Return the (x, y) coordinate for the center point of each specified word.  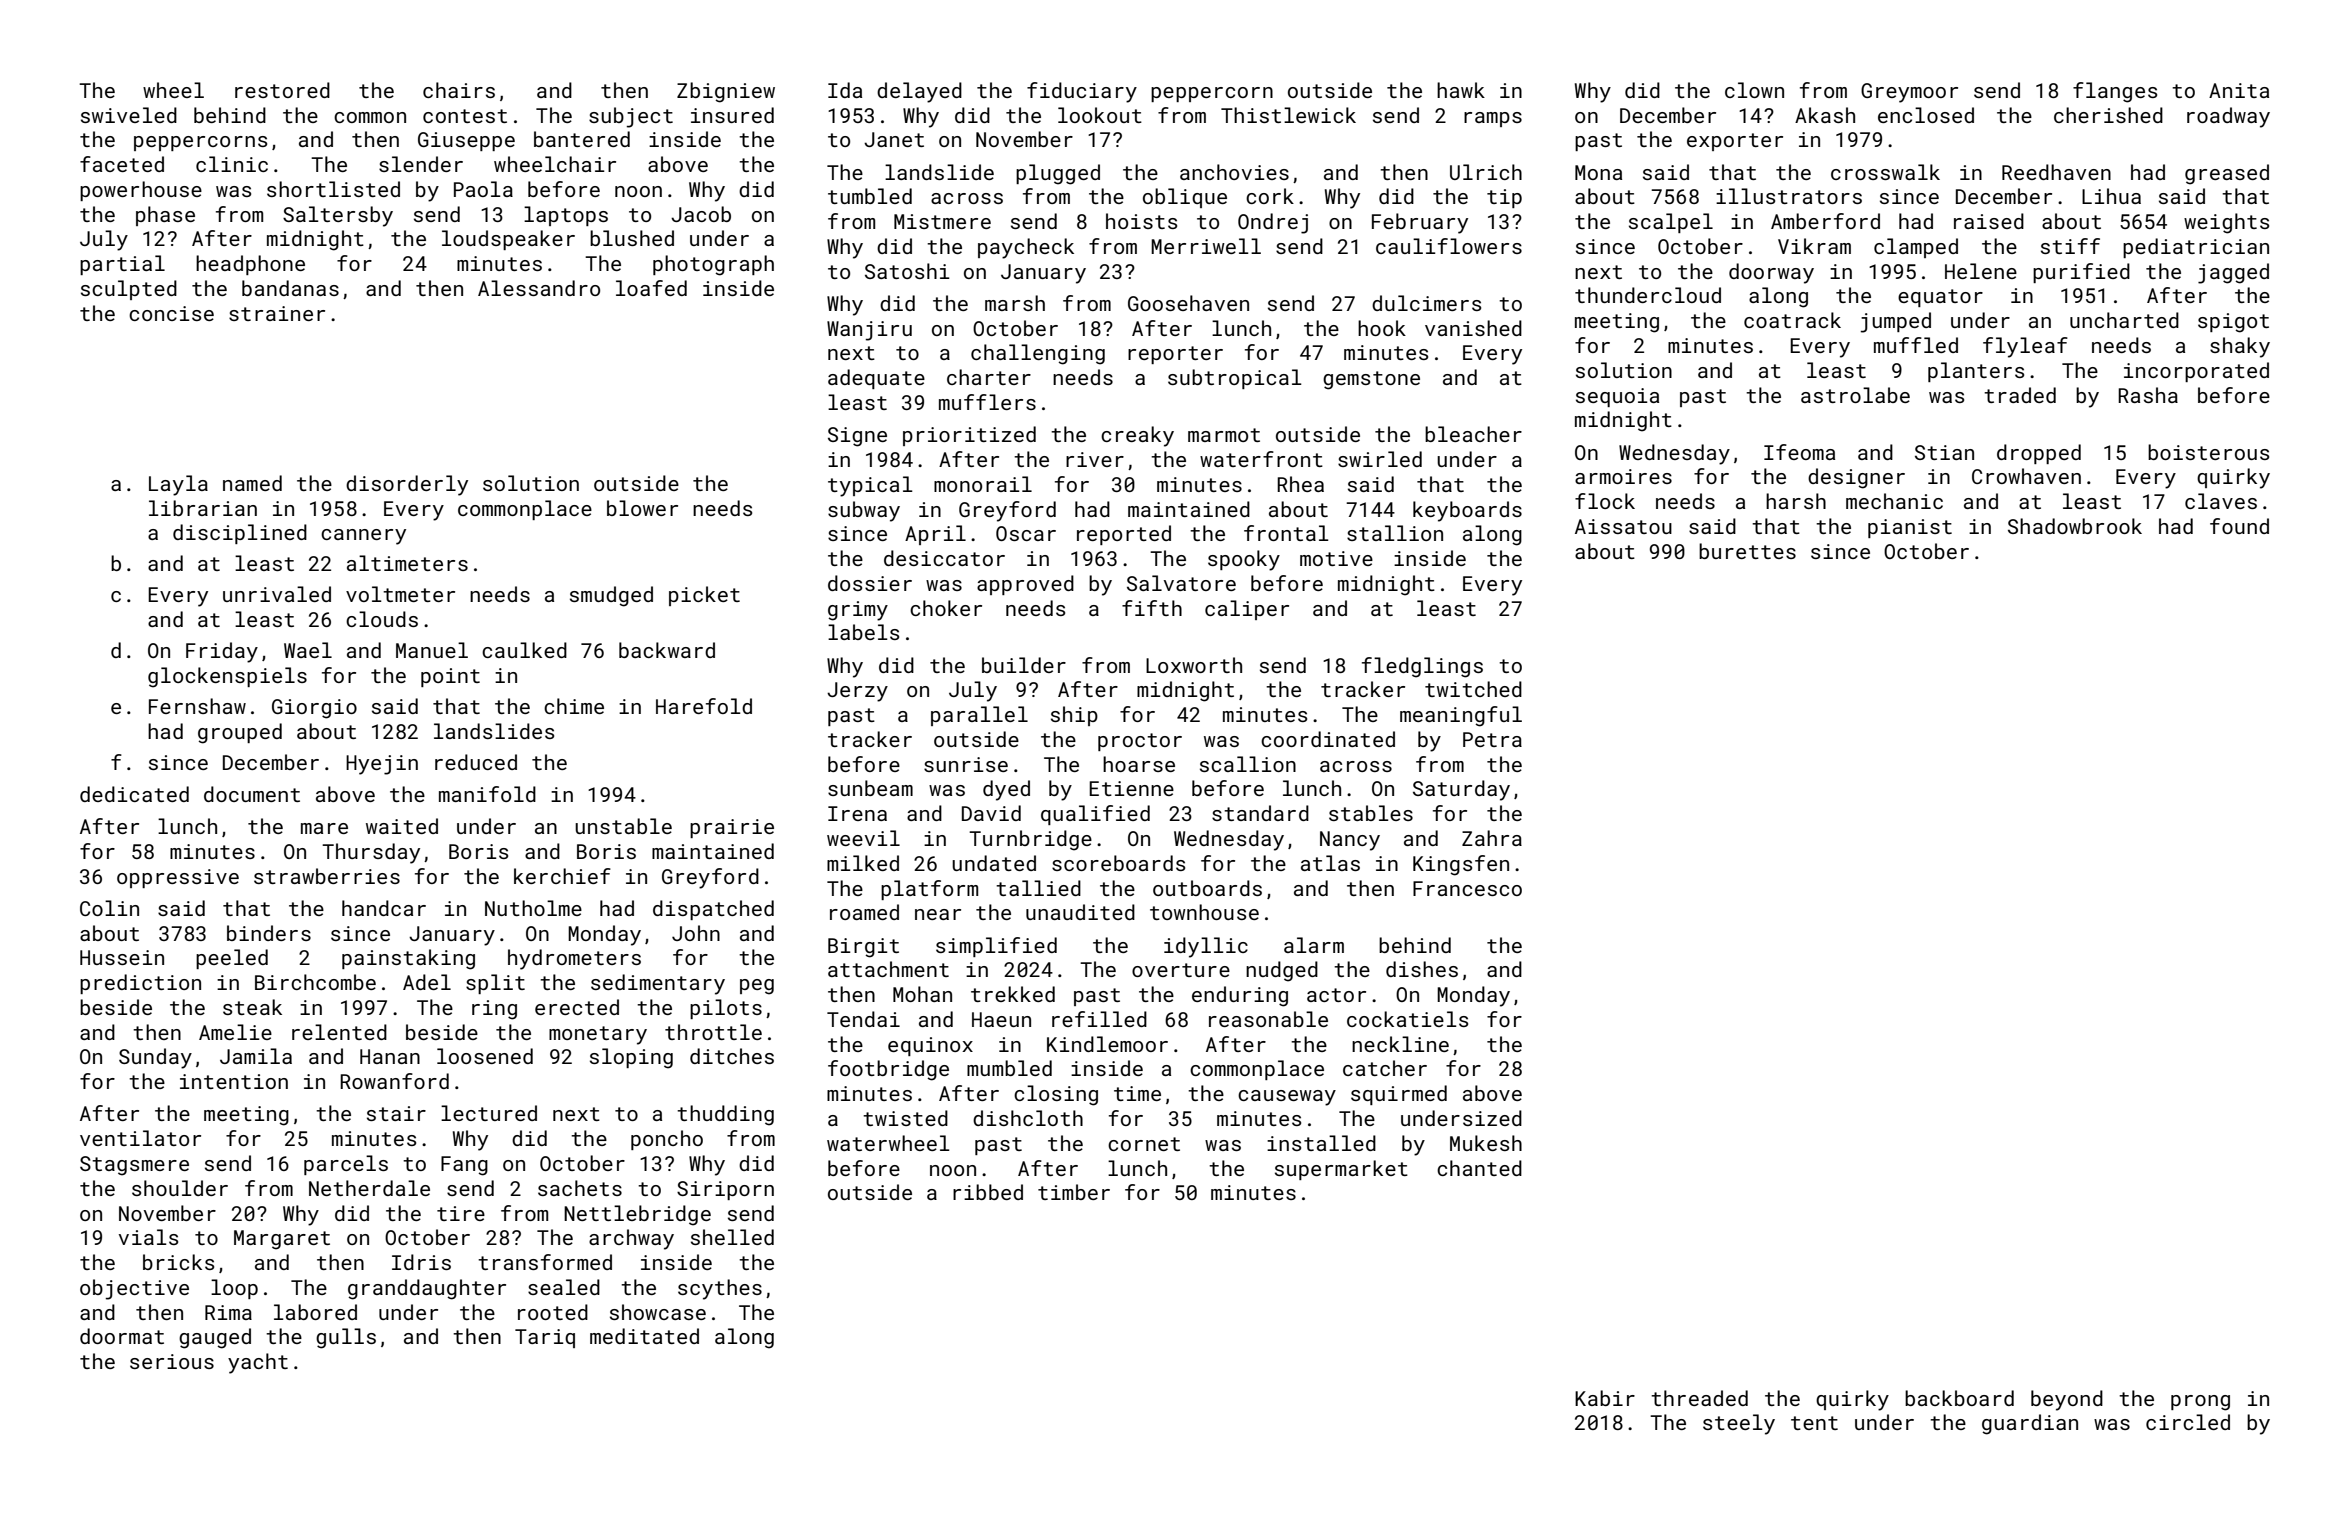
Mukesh (1486, 1143)
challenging (1038, 354)
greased (2227, 174)
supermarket (1341, 1170)
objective (134, 1289)
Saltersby (338, 216)
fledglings (1422, 667)
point (450, 677)
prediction (140, 984)
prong (2200, 1403)
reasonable (1268, 1019)
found (2239, 526)
